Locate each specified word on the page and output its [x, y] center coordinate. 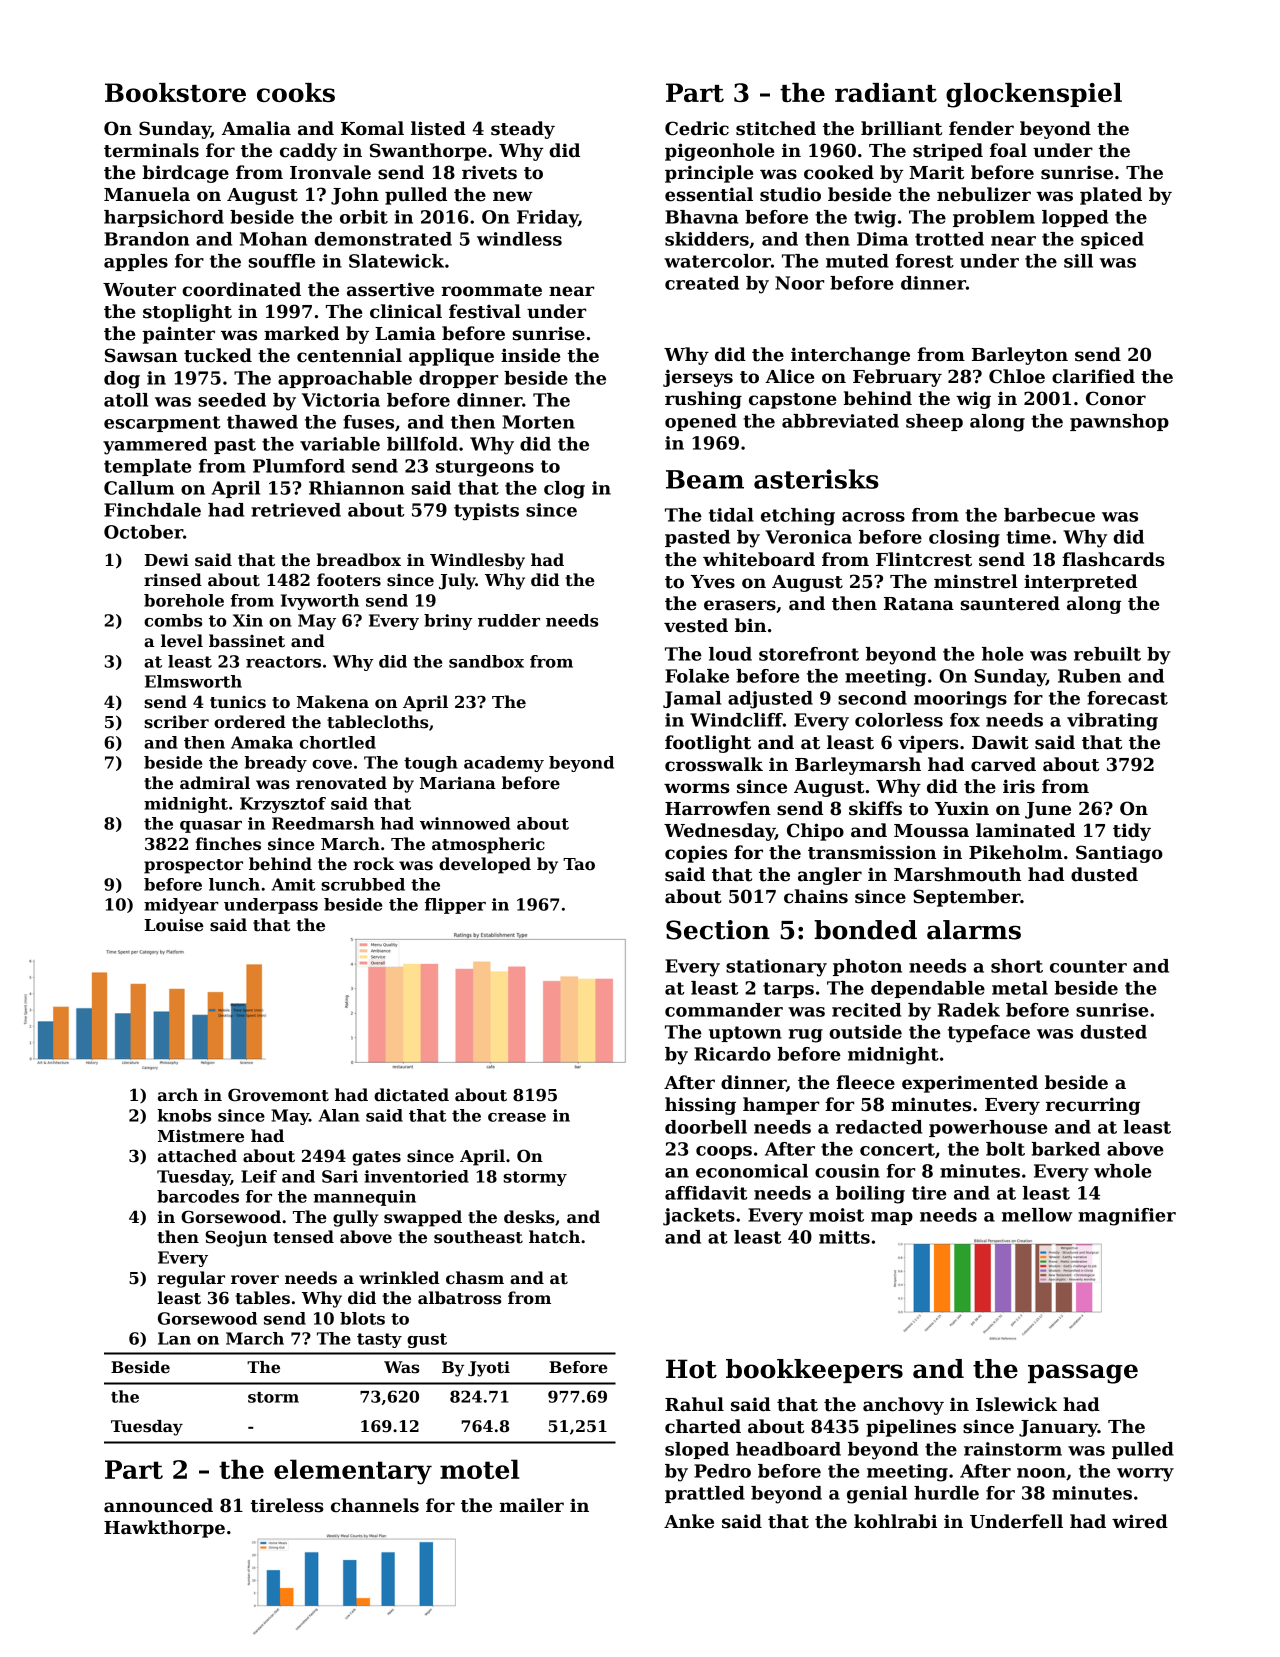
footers [349, 580]
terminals [151, 150]
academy [504, 764]
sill [1078, 261]
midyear [181, 906]
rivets [489, 172]
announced [158, 1505]
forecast [1127, 698]
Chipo [815, 832]
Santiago [1119, 854]
